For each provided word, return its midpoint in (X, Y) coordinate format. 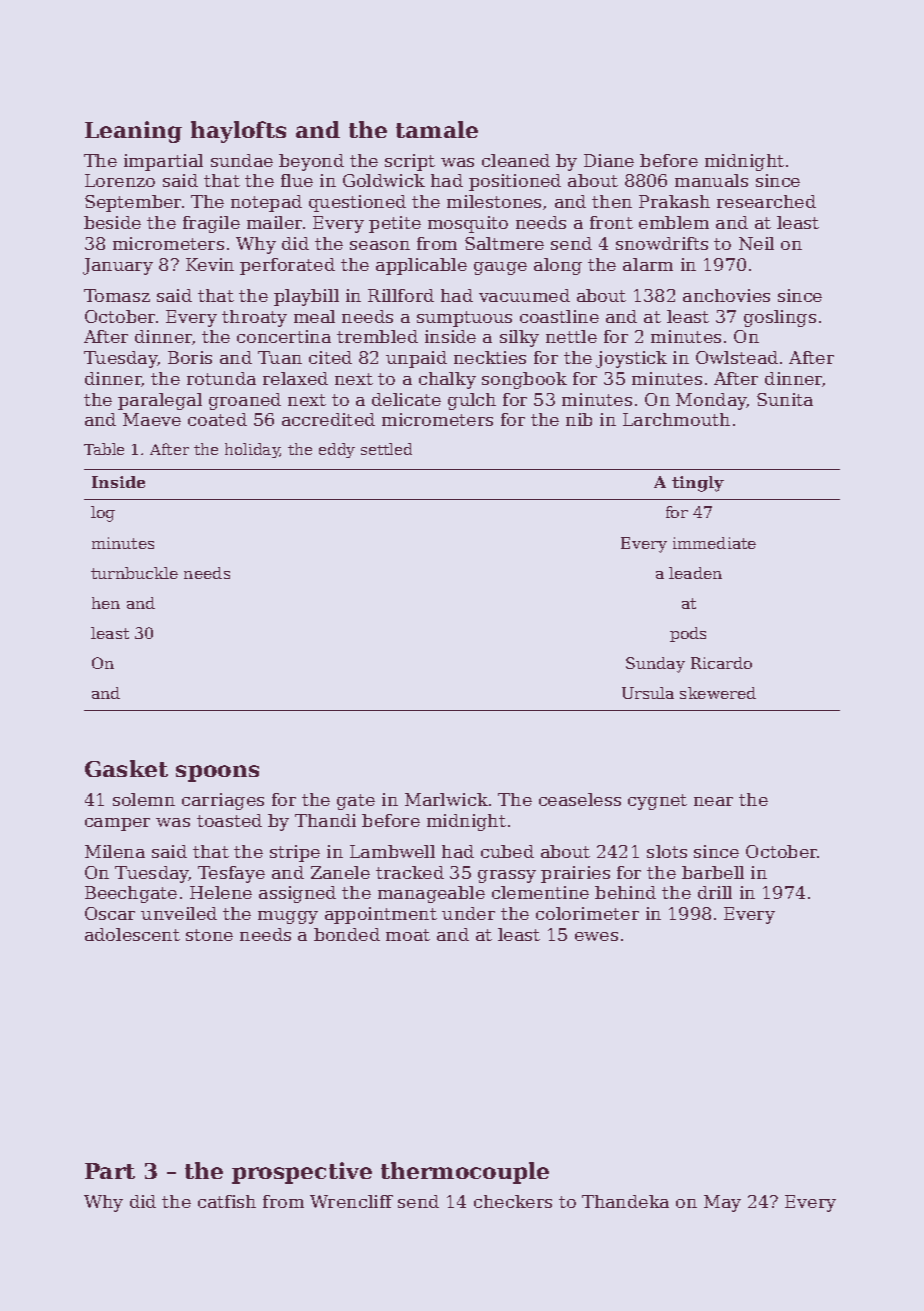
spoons (217, 773)
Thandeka (625, 1201)
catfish (227, 1201)
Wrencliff (351, 1201)
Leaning (133, 132)
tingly (698, 484)
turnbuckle (134, 573)
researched (766, 201)
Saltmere (504, 243)
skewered (718, 693)
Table (104, 449)
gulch (472, 401)
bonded (347, 934)
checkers (513, 1201)
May (722, 1203)
